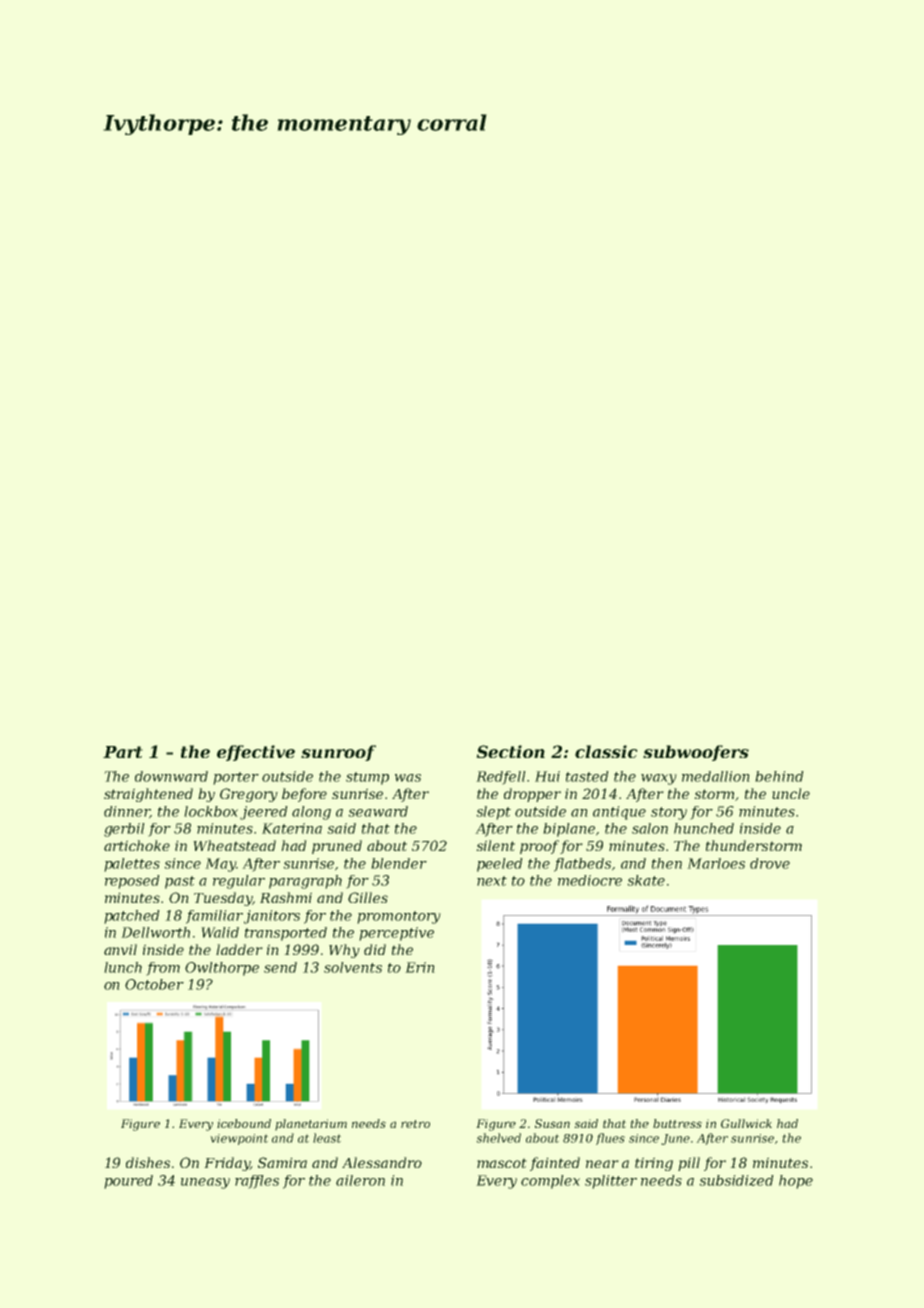 The width and height of the screenshot is (924, 1308). What do you see at coordinates (495, 845) in the screenshot?
I see `silent` at bounding box center [495, 845].
